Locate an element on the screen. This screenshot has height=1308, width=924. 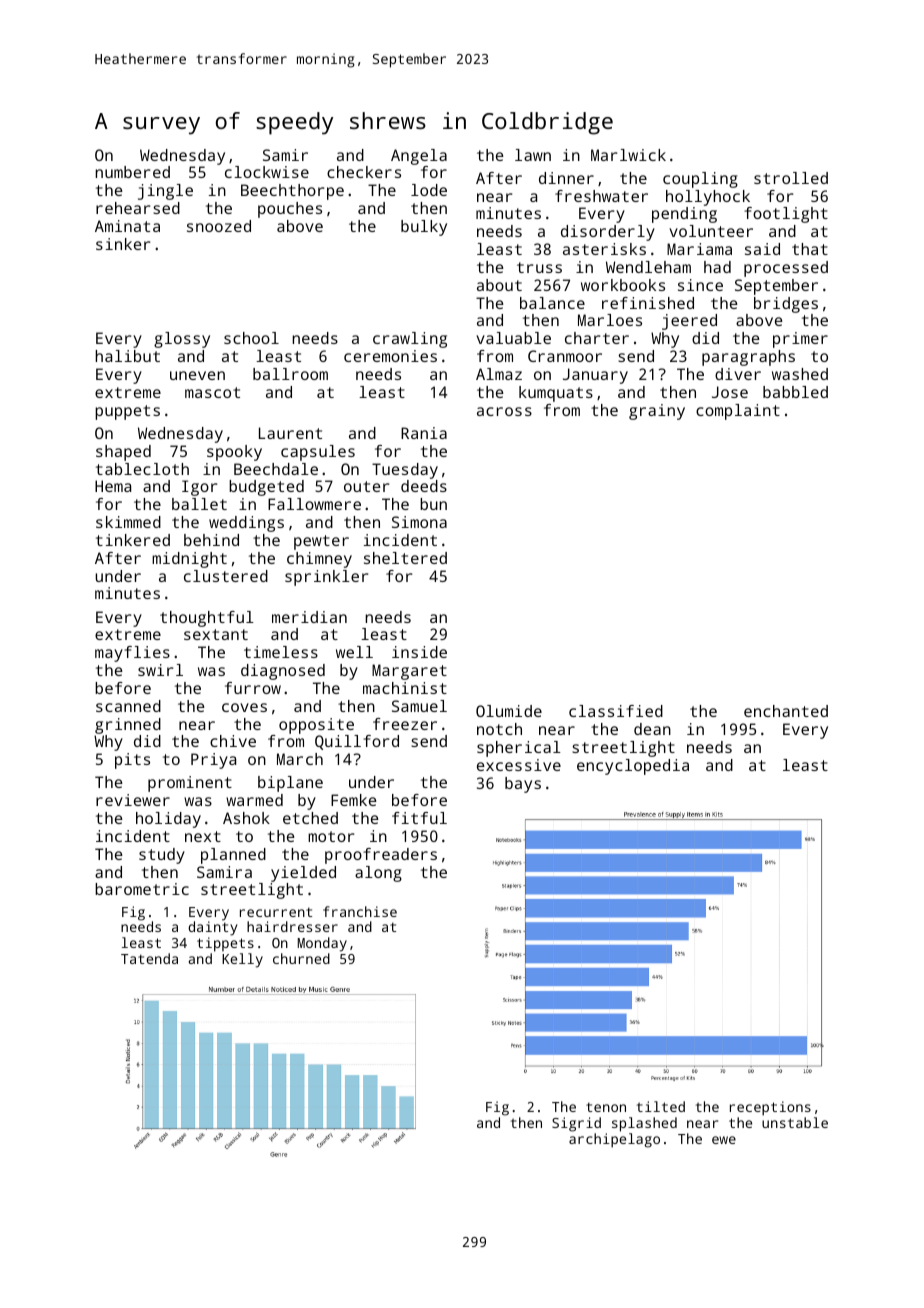
receptions is located at coordinates (770, 1108).
